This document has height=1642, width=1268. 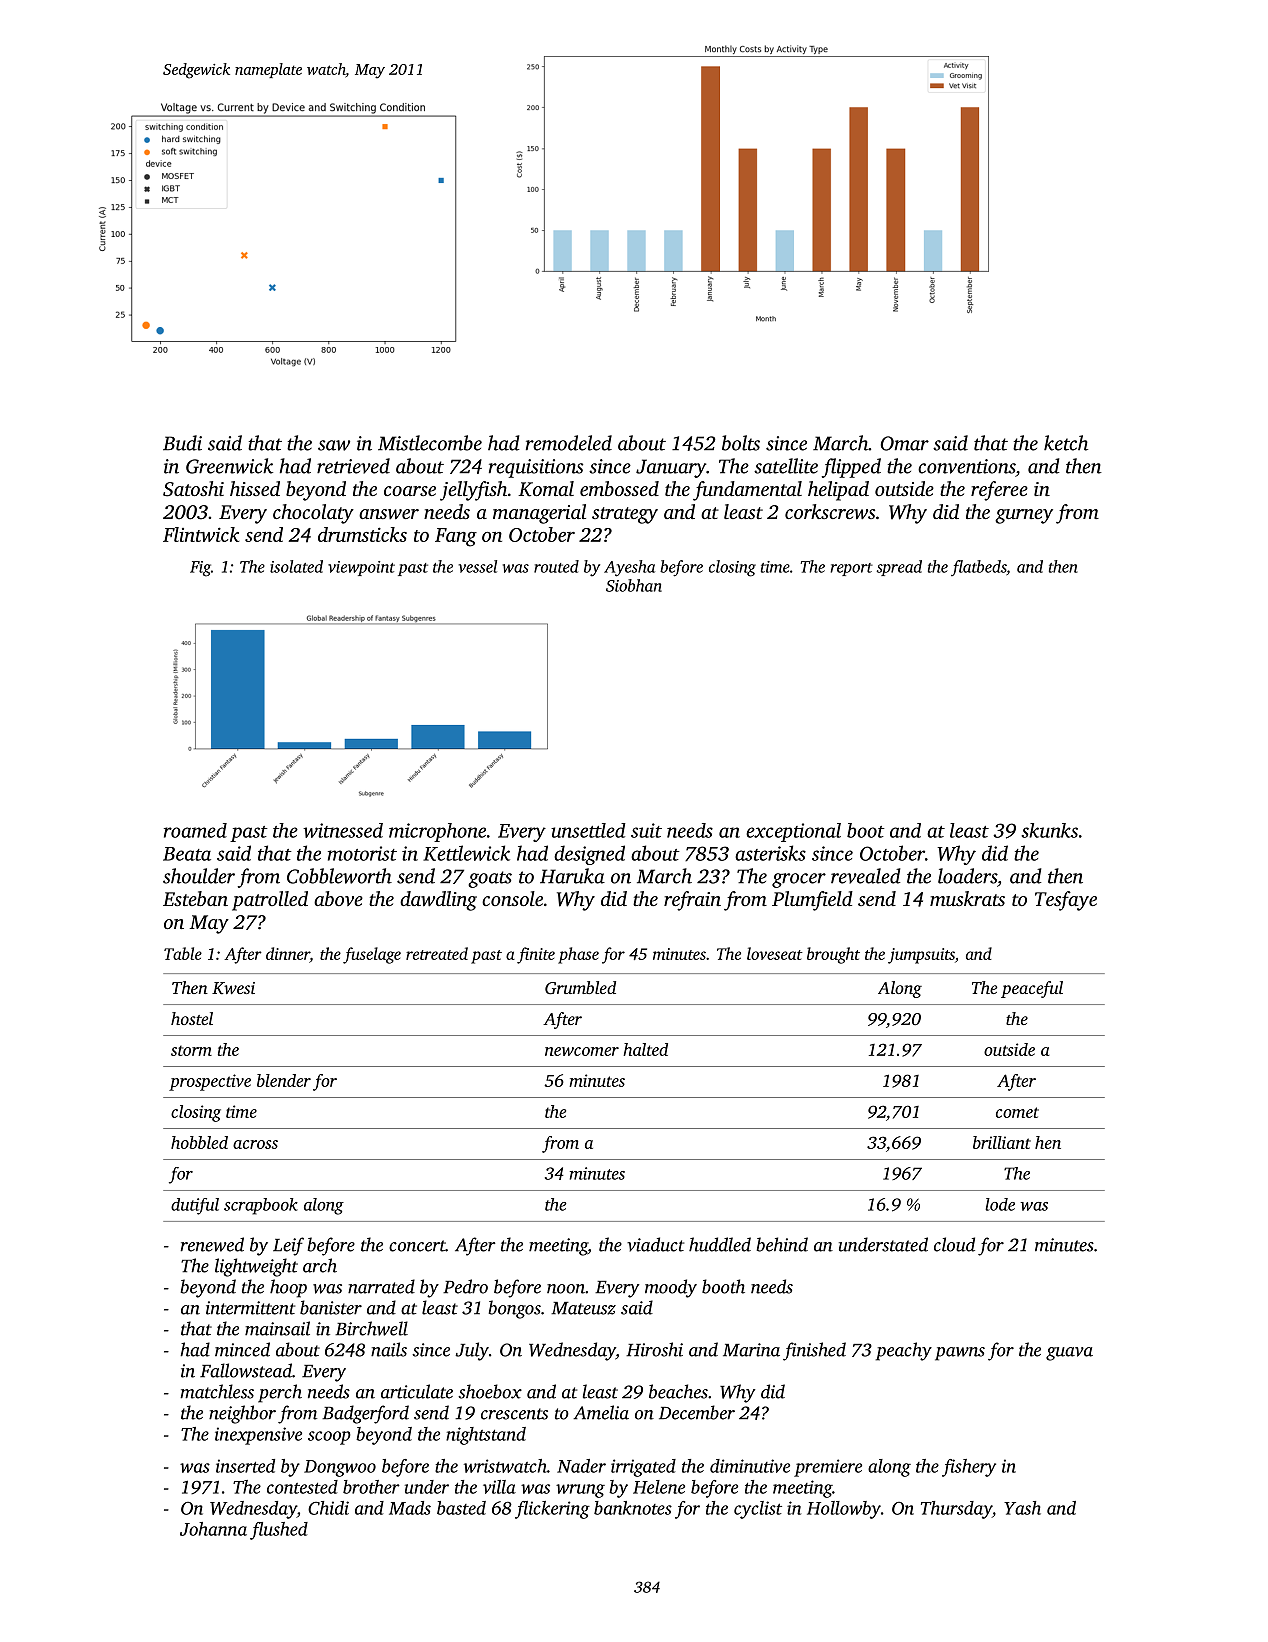 I want to click on concert, so click(x=417, y=1246).
